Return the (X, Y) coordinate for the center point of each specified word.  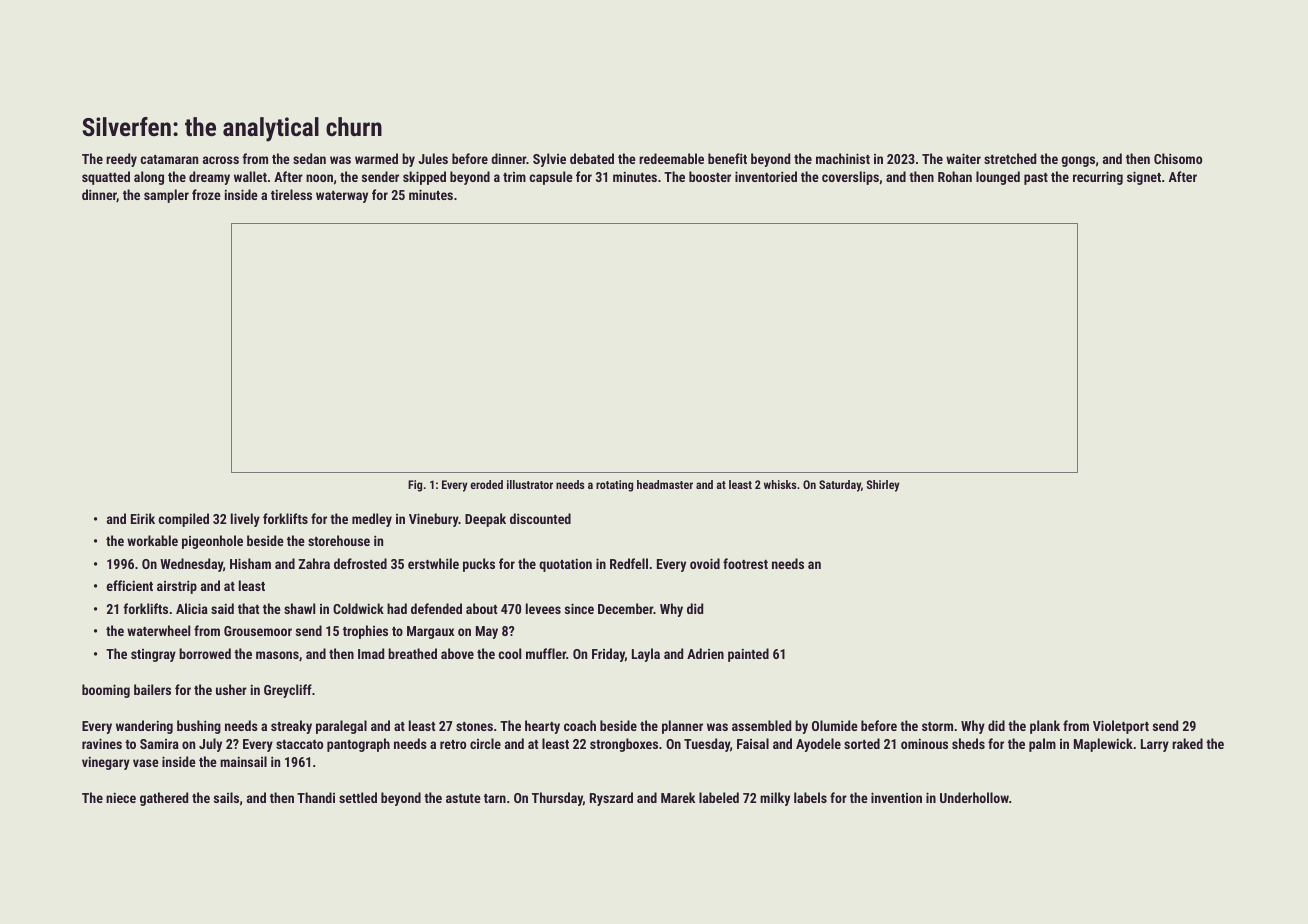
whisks (780, 484)
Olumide (835, 725)
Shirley (883, 486)
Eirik (143, 518)
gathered (164, 799)
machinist (843, 158)
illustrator (530, 484)
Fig (415, 486)
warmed (376, 158)
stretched (1010, 158)
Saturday (840, 486)
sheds (968, 743)
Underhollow (974, 797)
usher (231, 689)
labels (810, 797)
